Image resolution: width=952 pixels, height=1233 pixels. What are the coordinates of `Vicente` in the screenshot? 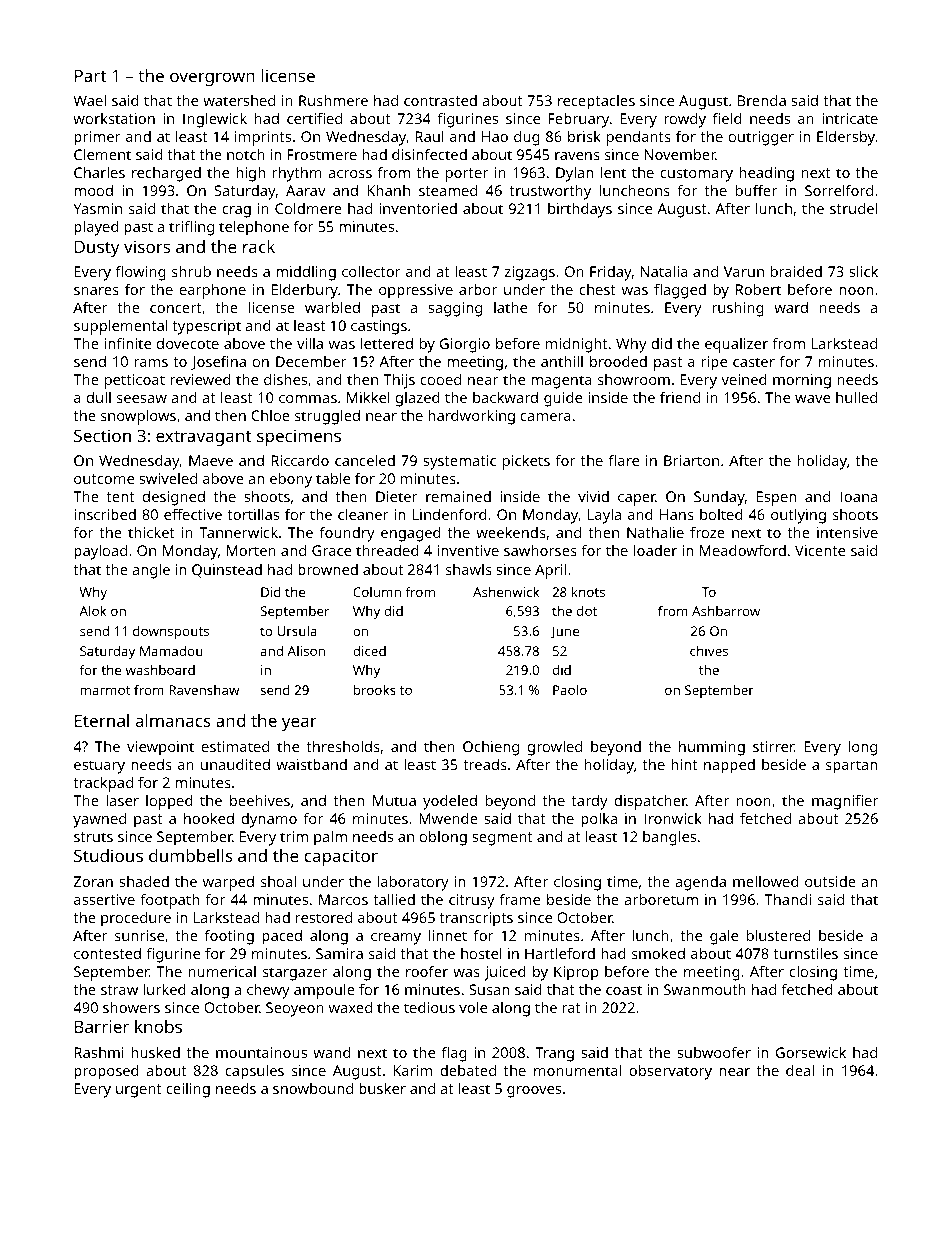 It's located at (820, 550).
